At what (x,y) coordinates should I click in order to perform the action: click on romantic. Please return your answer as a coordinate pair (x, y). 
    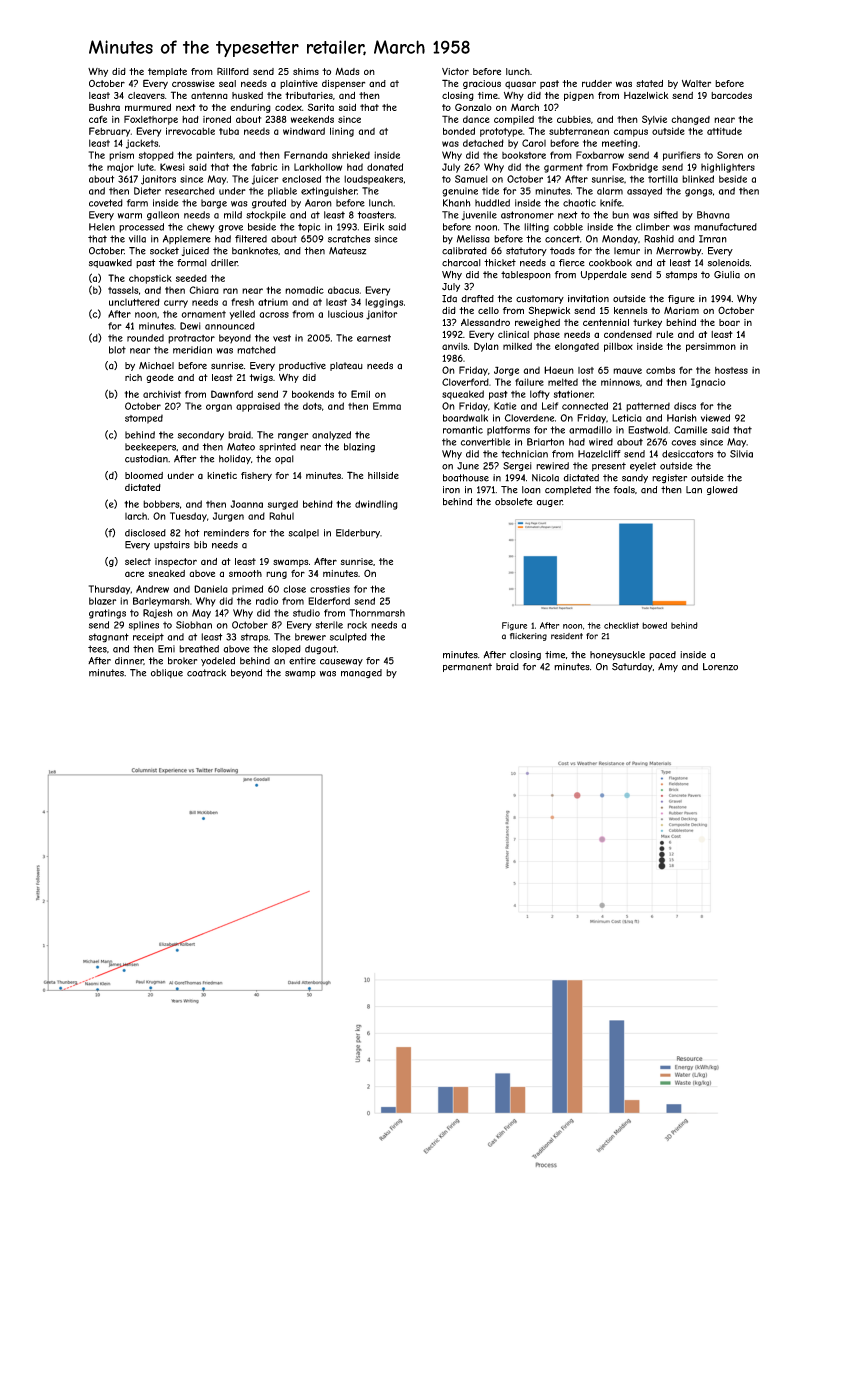
    Looking at the image, I should click on (463, 430).
